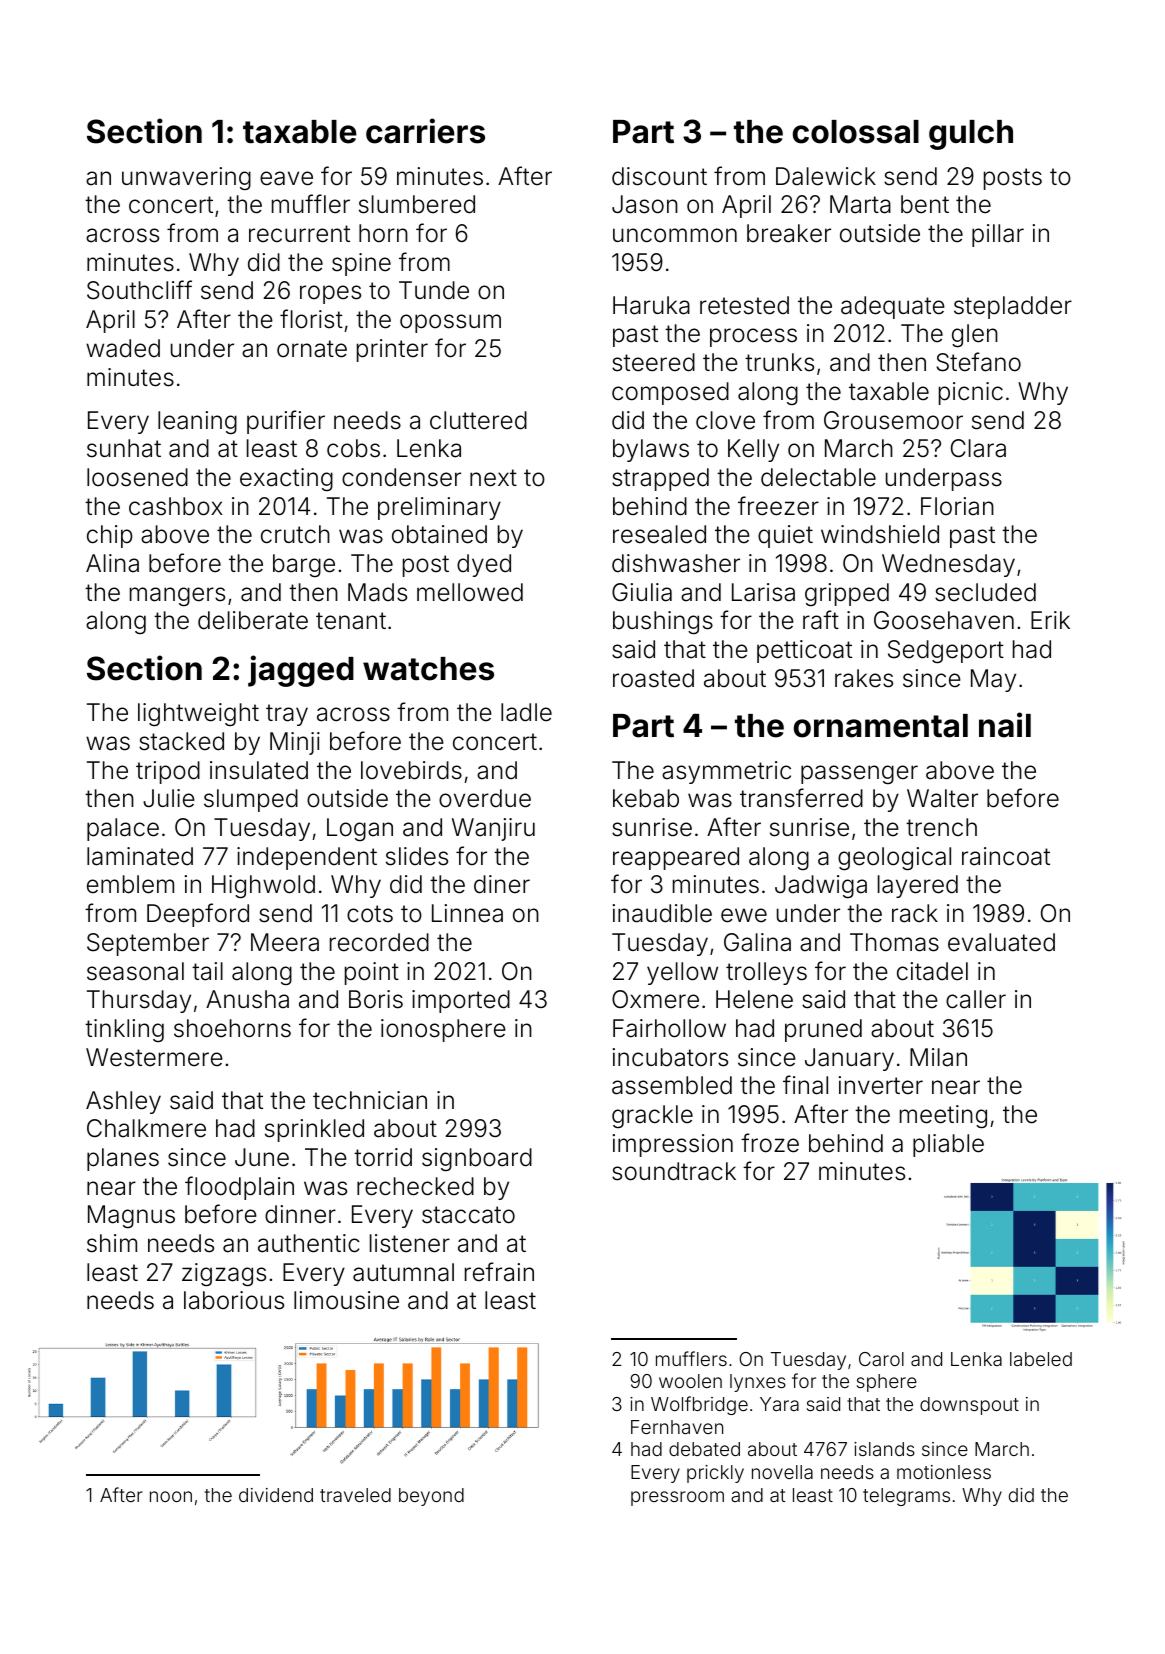  I want to click on Florian, so click(957, 506).
